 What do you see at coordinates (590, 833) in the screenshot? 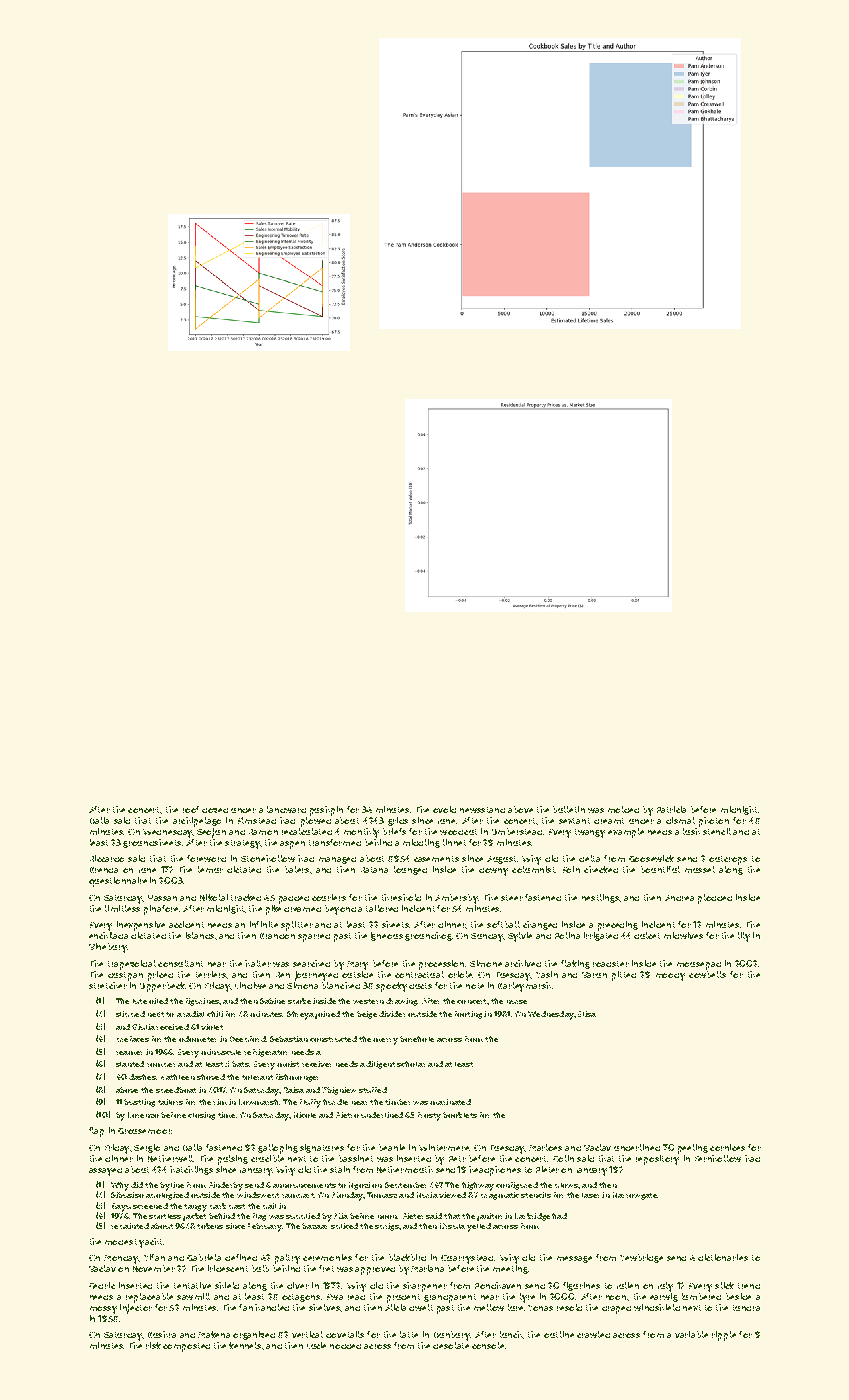
I see `twangy` at bounding box center [590, 833].
